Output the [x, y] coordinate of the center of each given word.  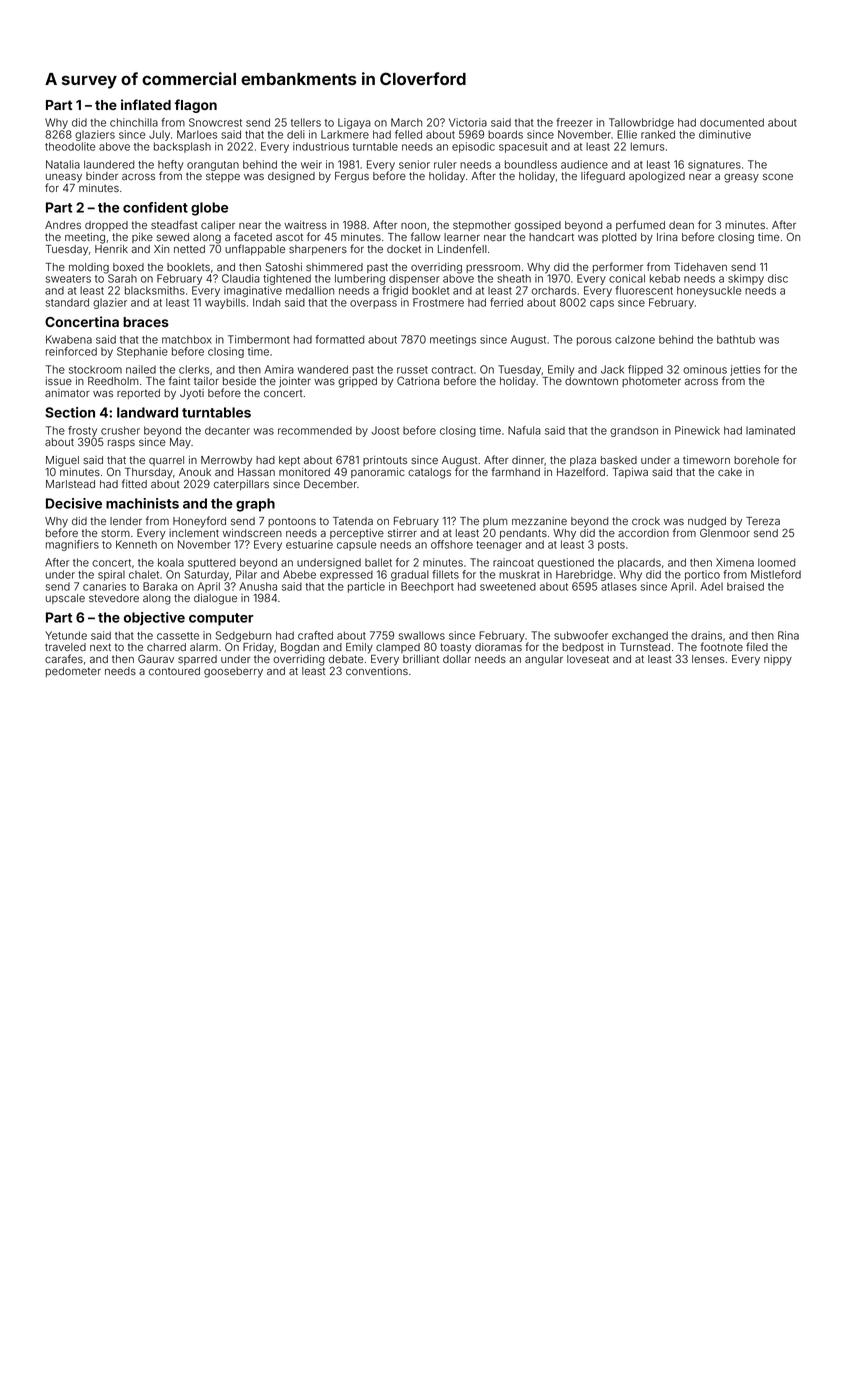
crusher [120, 430]
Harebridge [584, 575]
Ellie [627, 134]
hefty [170, 165]
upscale [65, 599]
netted [189, 249]
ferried [506, 302]
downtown [591, 381]
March [406, 122]
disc [778, 278]
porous [594, 341]
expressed [346, 575]
